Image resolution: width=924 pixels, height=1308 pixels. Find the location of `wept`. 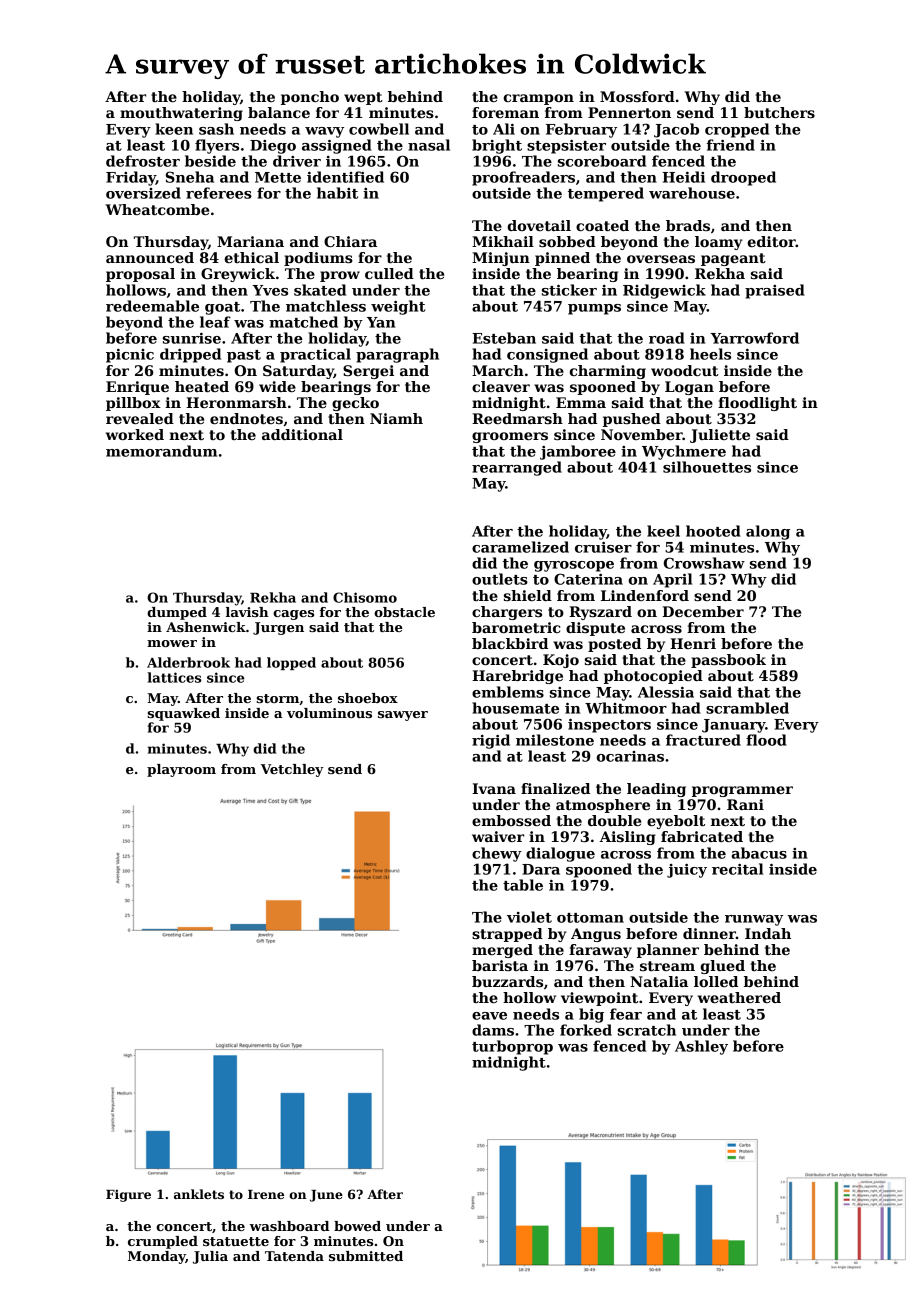

wept is located at coordinates (363, 98).
